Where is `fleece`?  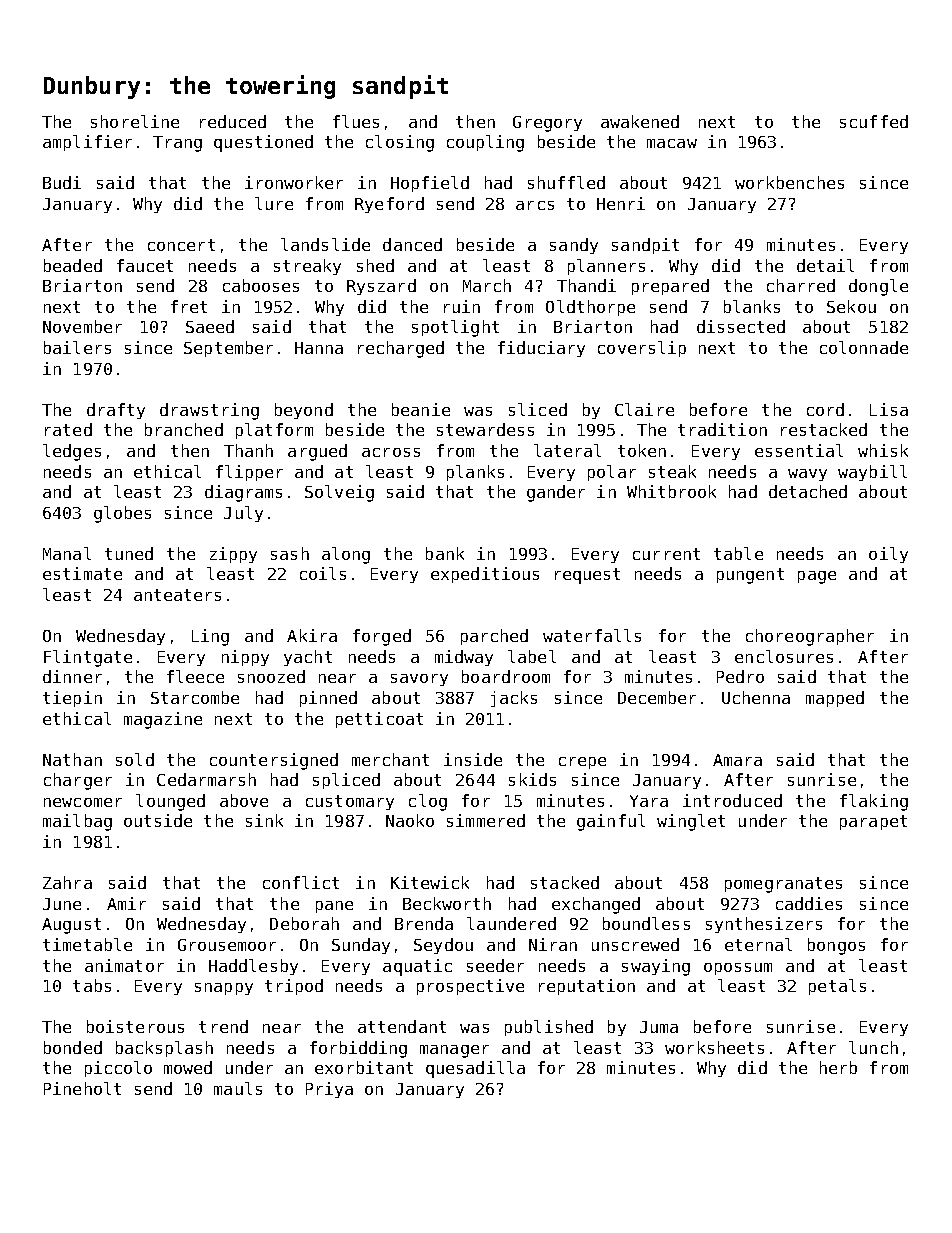 fleece is located at coordinates (195, 676).
